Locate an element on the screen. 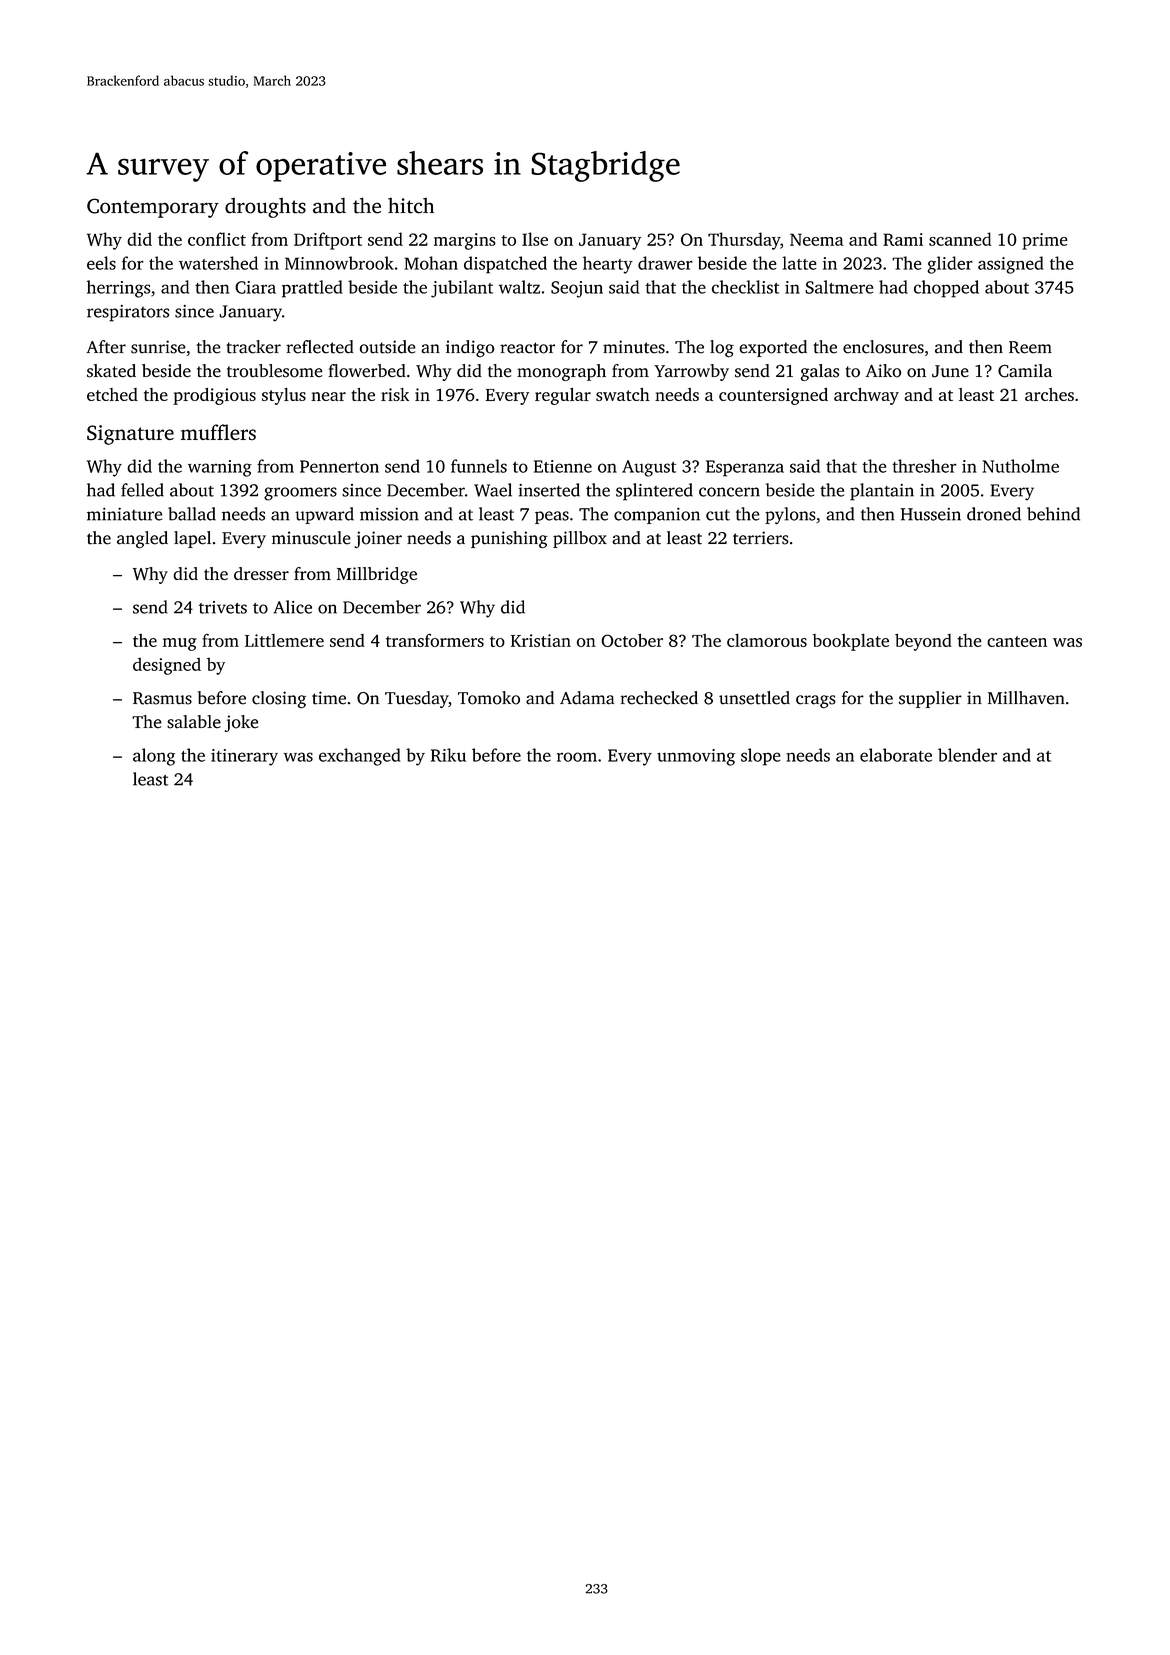 Image resolution: width=1170 pixels, height=1655 pixels. trivets is located at coordinates (223, 607).
